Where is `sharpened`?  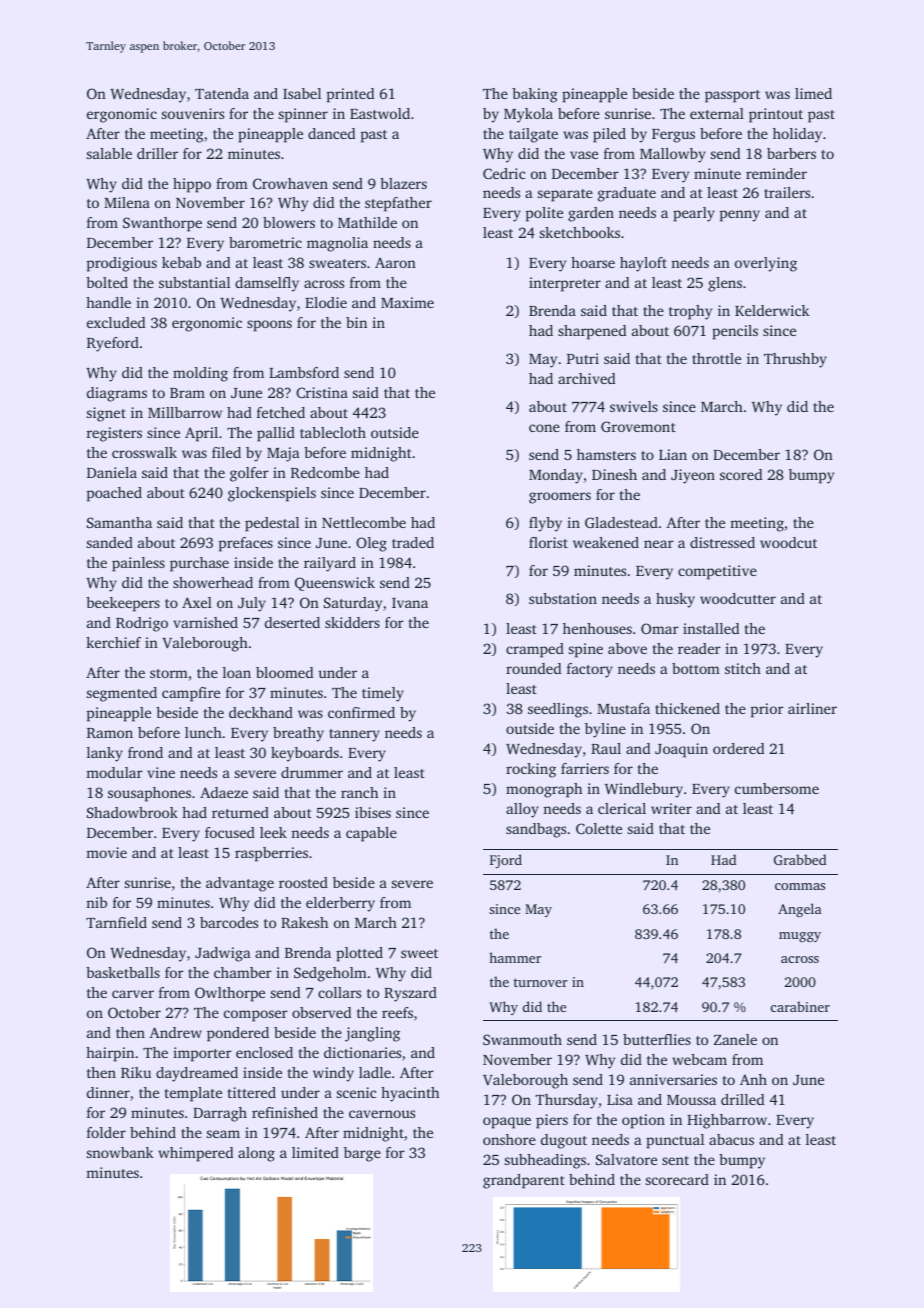
sharpened is located at coordinates (592, 332).
